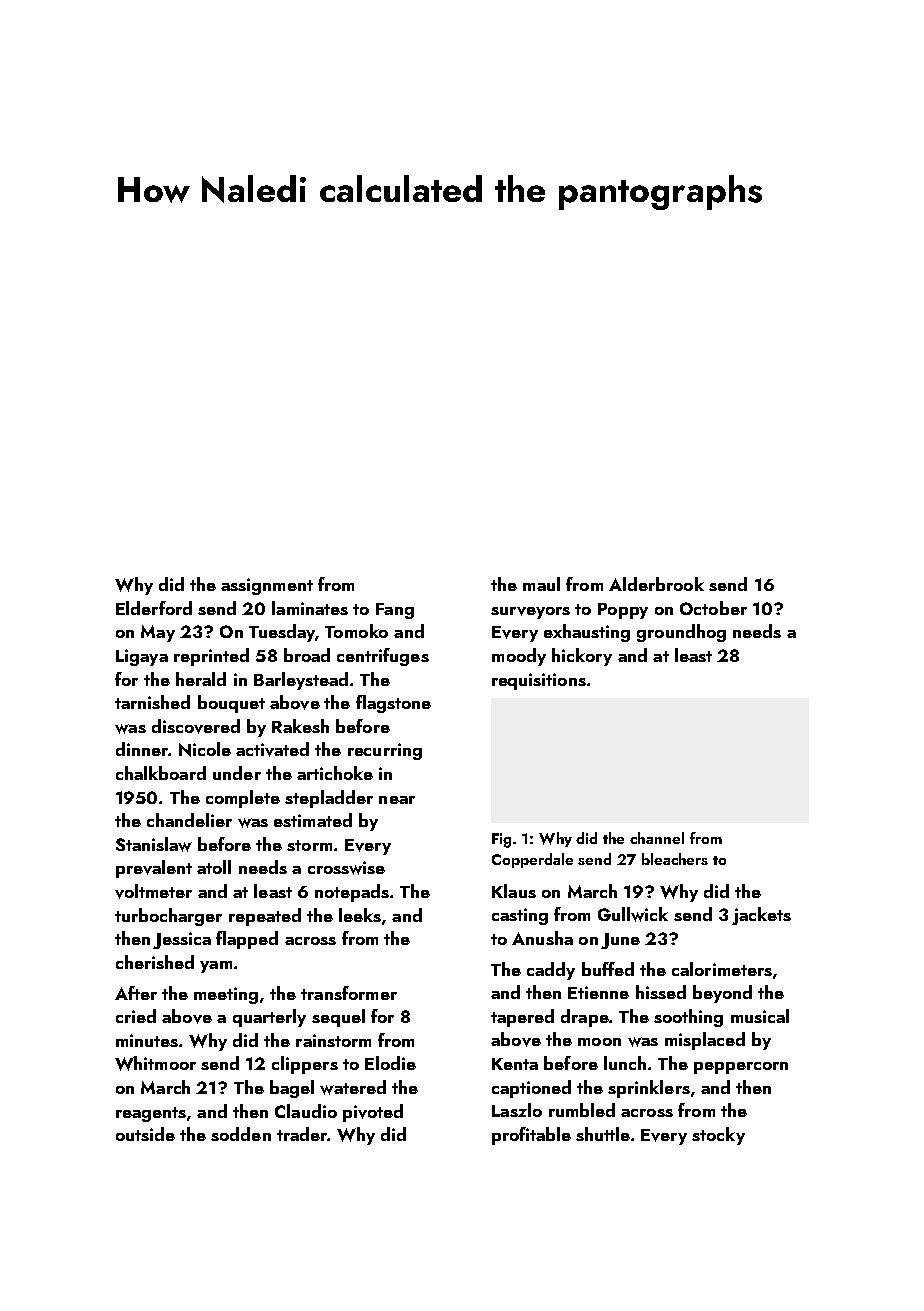 This screenshot has height=1311, width=924. Describe the element at coordinates (241, 1134) in the screenshot. I see `sodden` at that location.
